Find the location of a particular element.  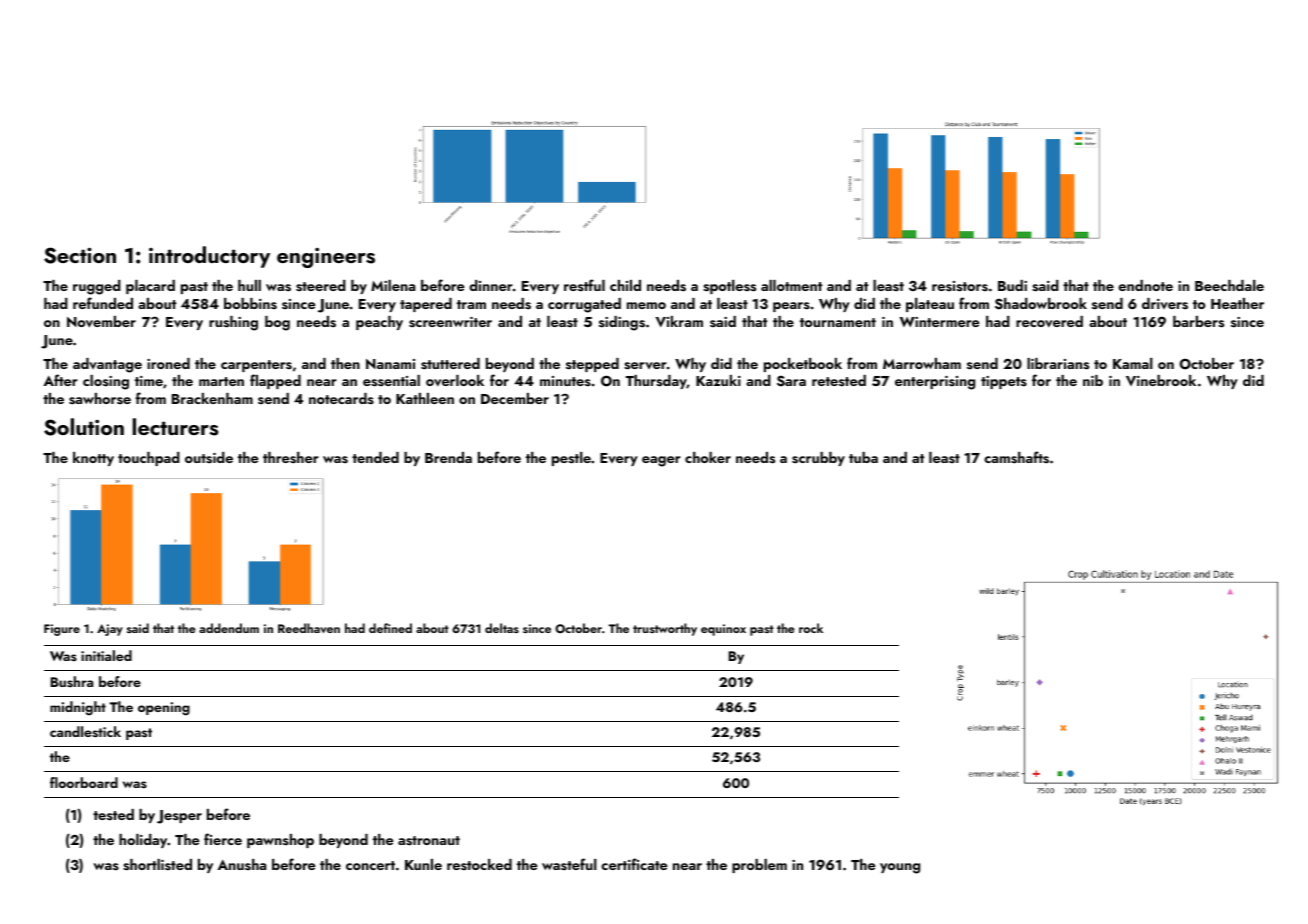

equinox is located at coordinates (723, 630).
